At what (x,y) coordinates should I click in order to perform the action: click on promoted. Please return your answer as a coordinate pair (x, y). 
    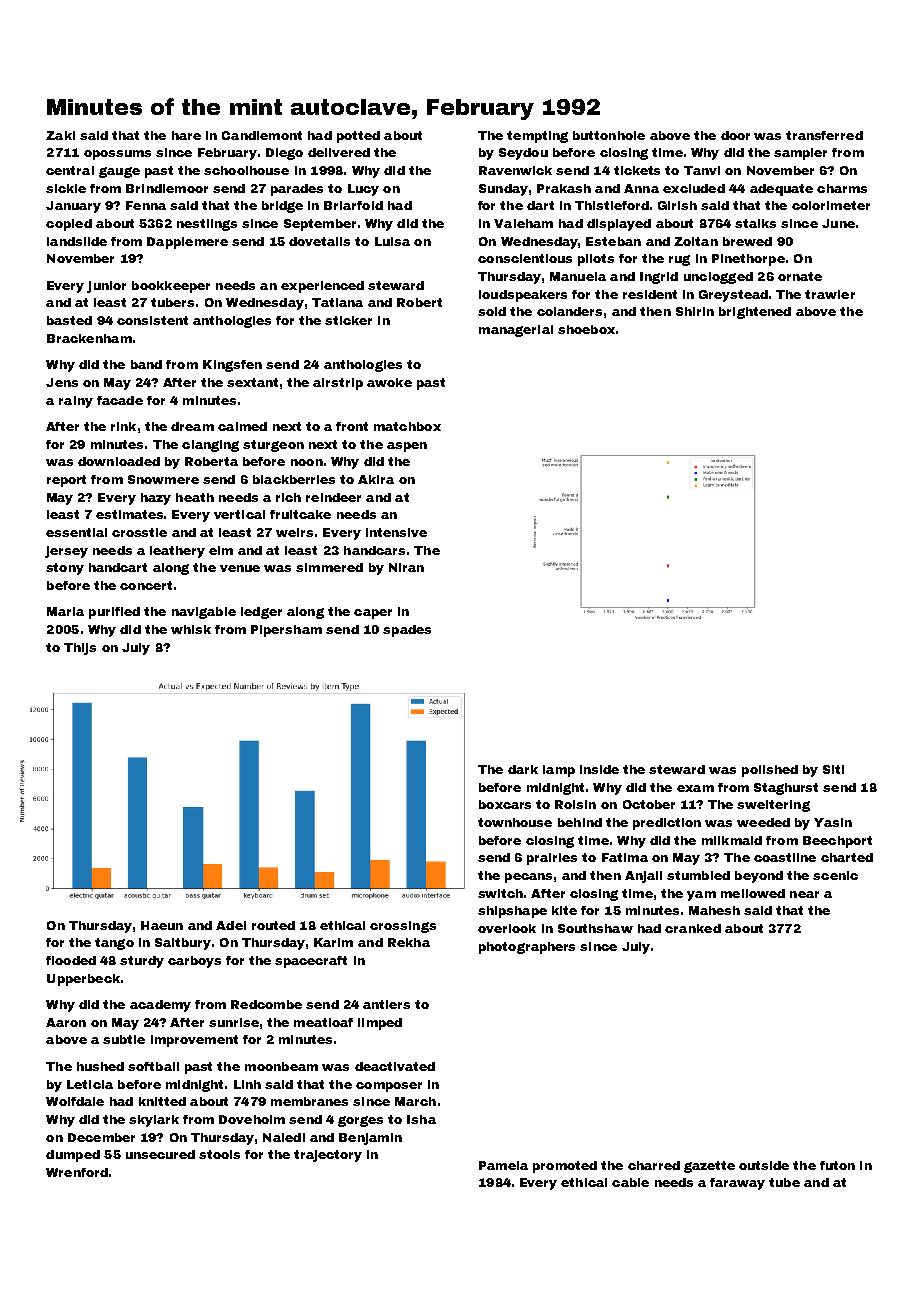
    Looking at the image, I should click on (565, 1167).
